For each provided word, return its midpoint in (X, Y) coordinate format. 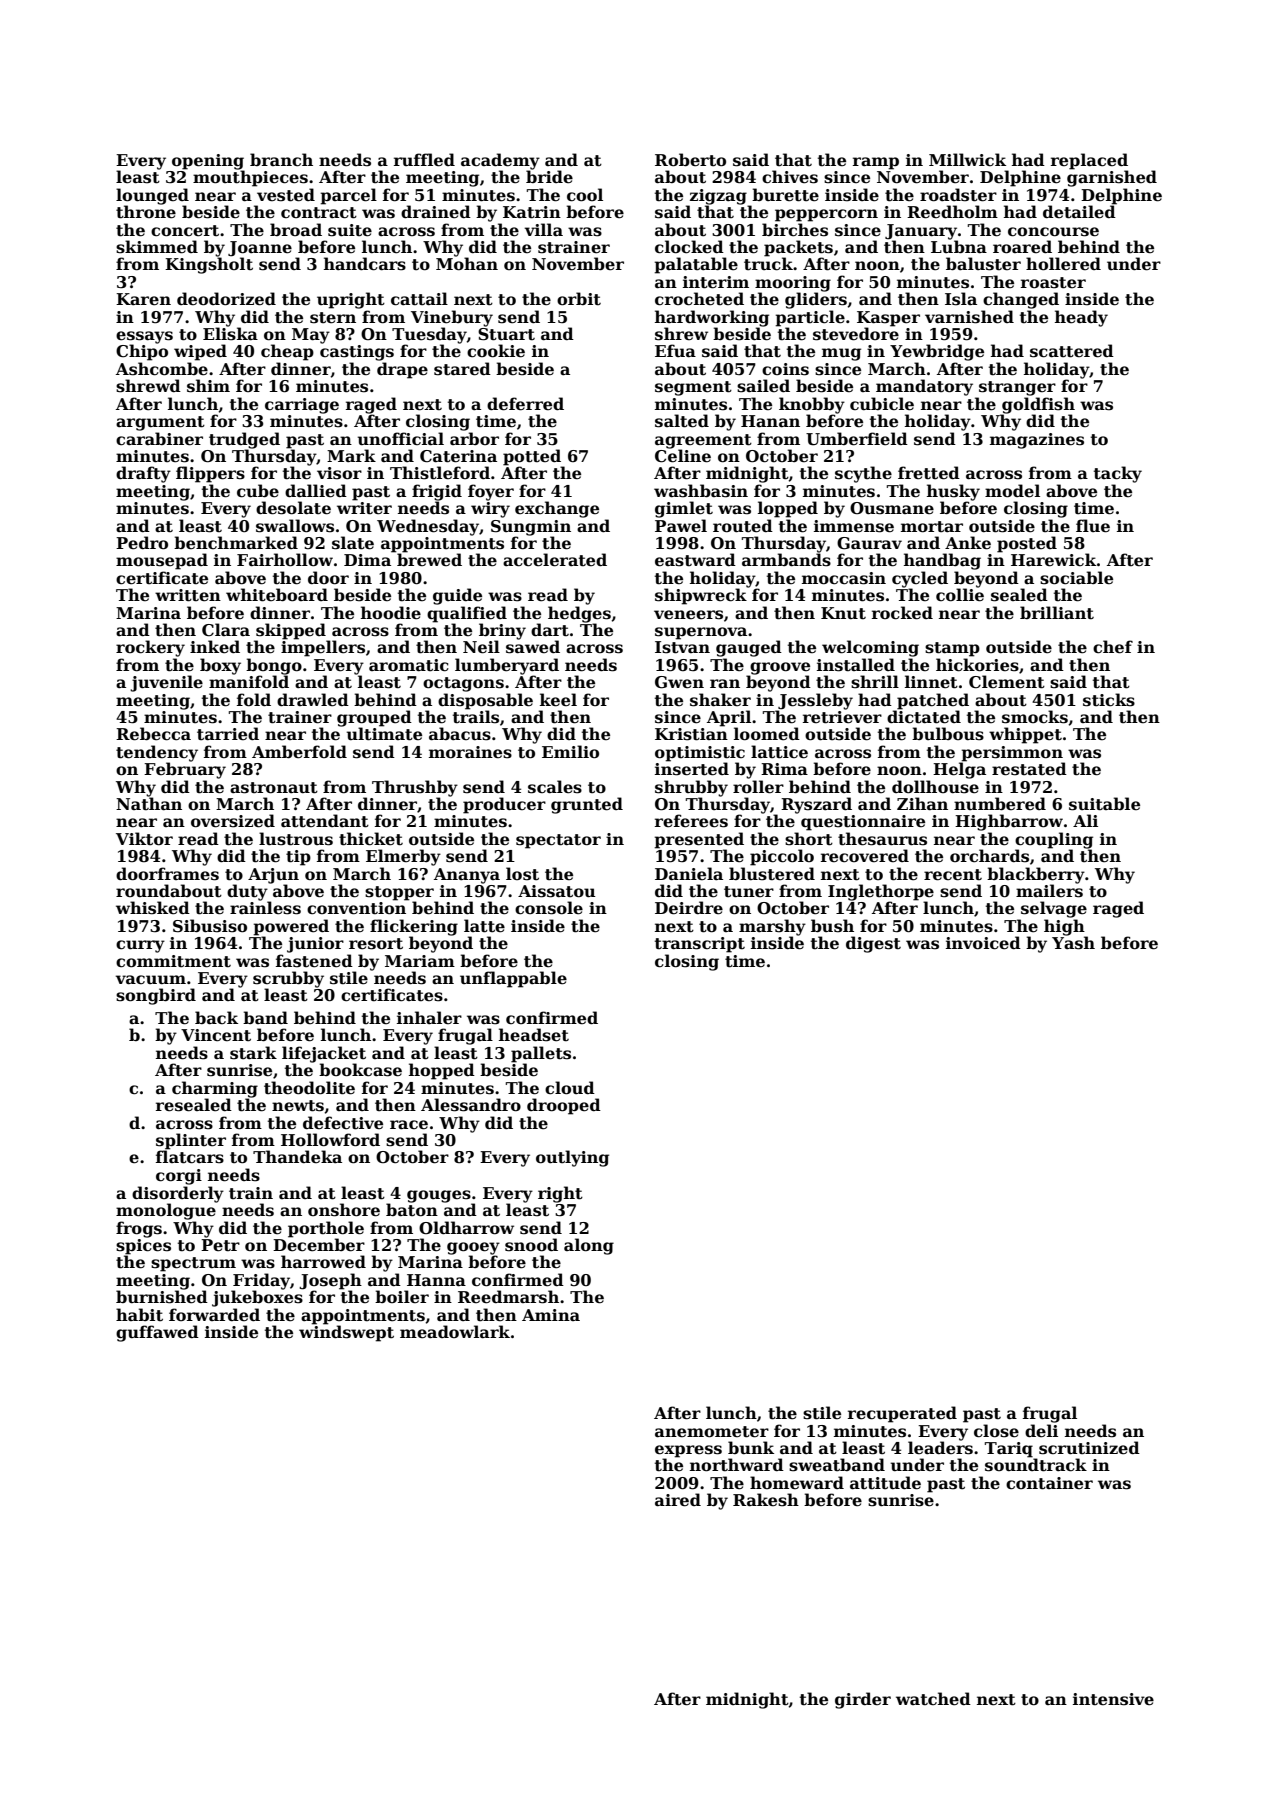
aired (678, 1500)
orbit (579, 299)
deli (1041, 1431)
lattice (779, 752)
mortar (932, 527)
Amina (551, 1315)
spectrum (193, 1264)
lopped (788, 509)
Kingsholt (209, 265)
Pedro (142, 543)
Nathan (149, 804)
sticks (1109, 700)
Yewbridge (937, 352)
